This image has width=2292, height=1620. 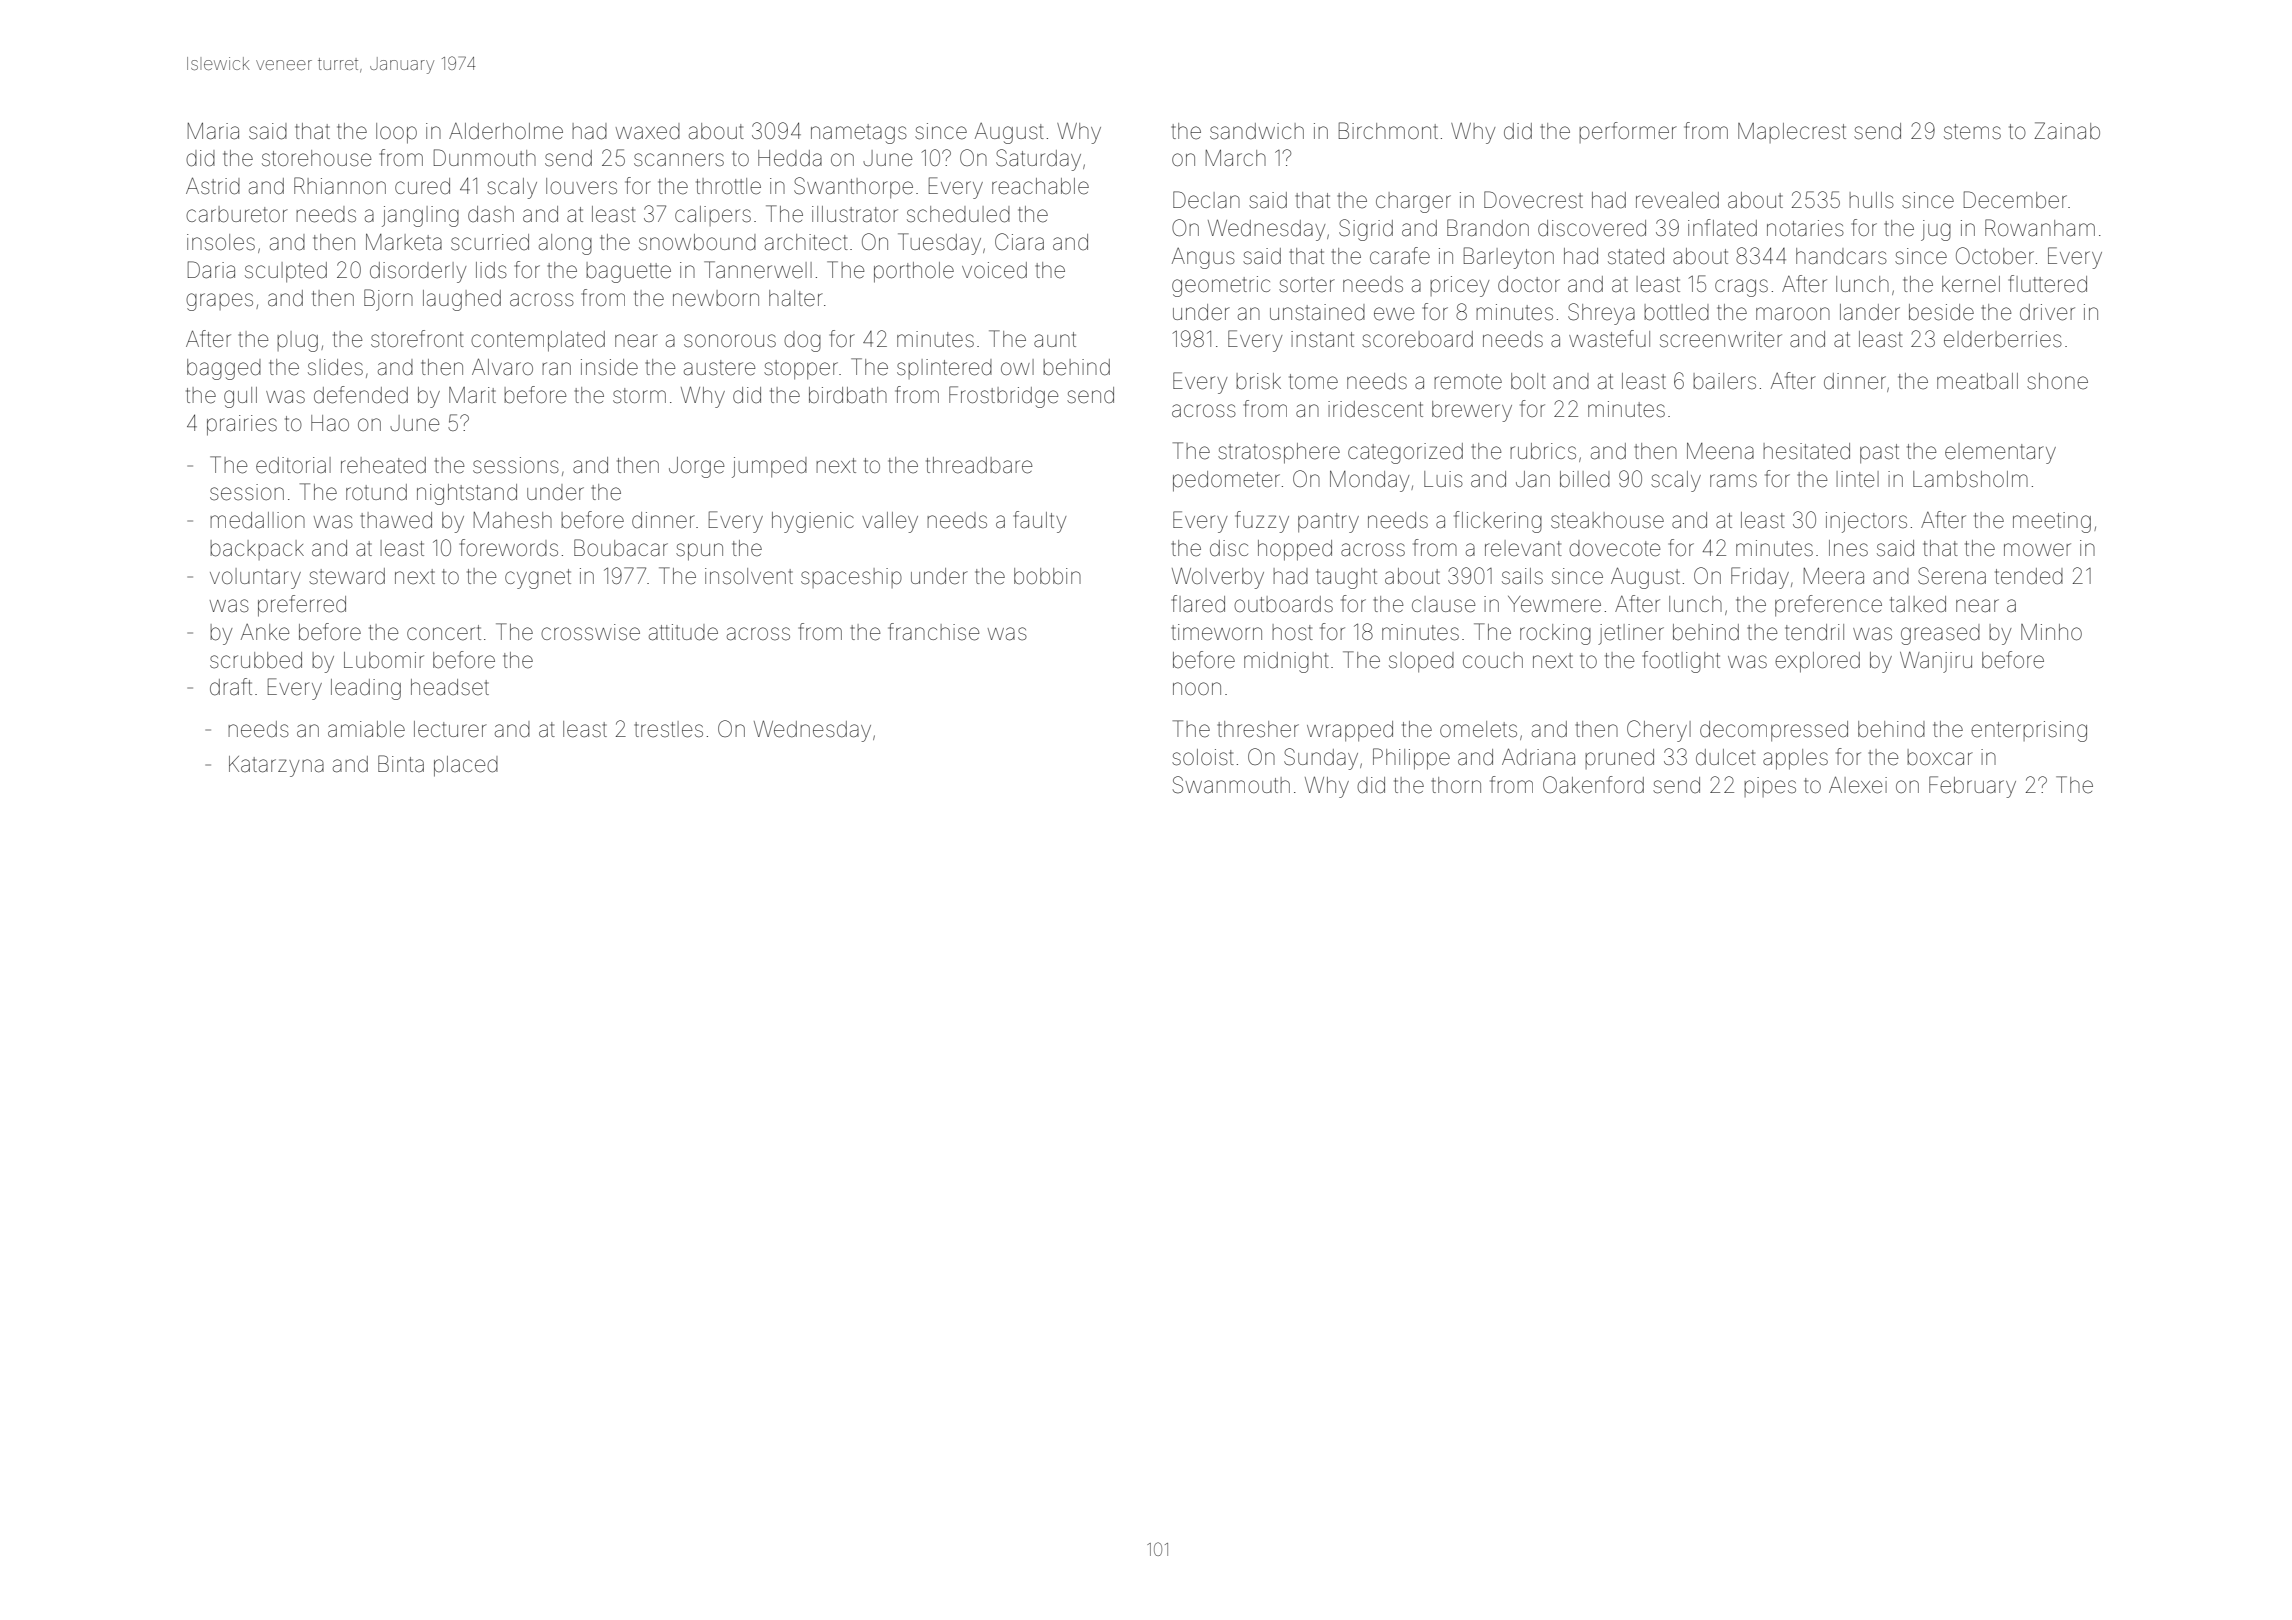 I want to click on Birchmont, so click(x=1388, y=130).
